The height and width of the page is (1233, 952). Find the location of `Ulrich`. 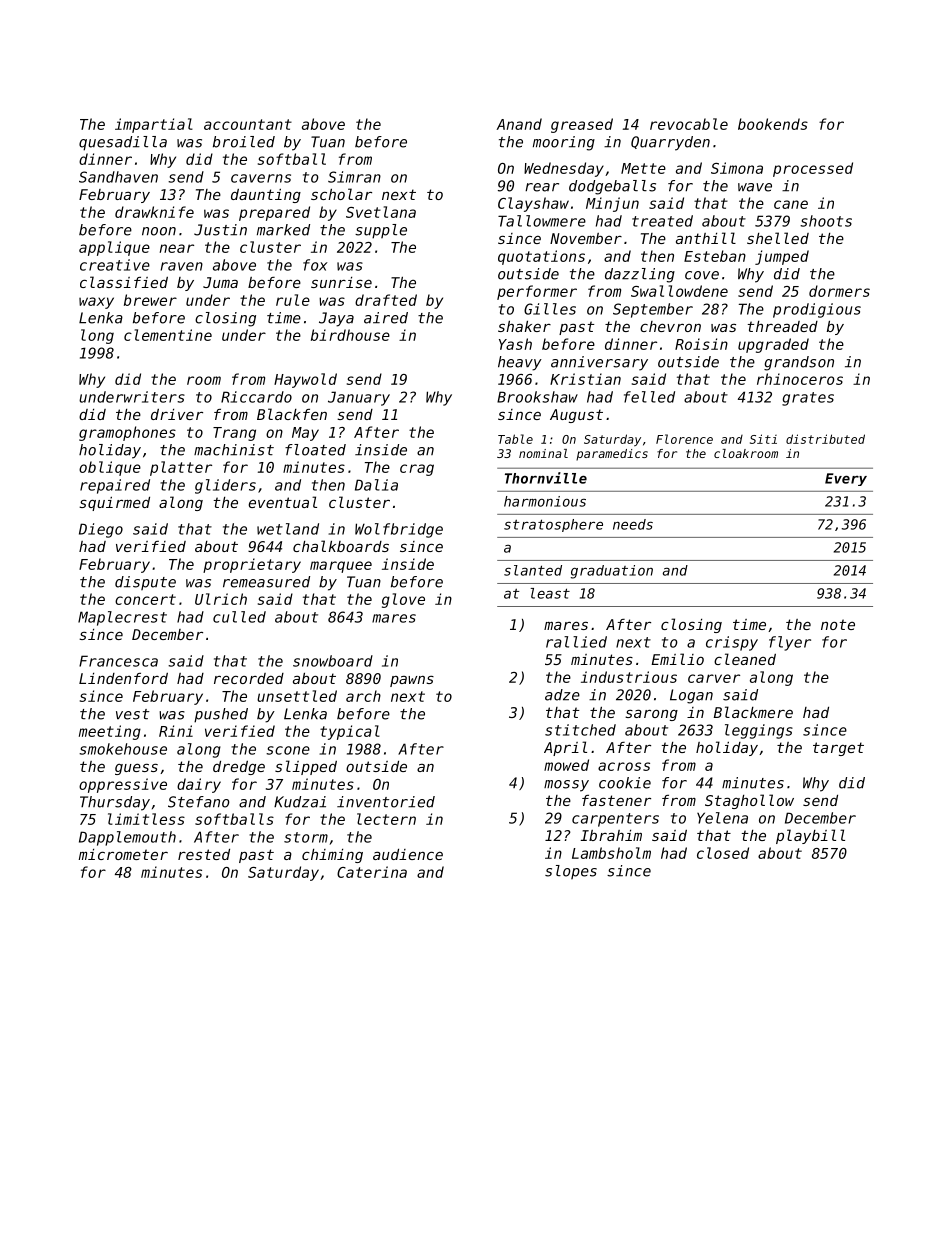

Ulrich is located at coordinates (221, 599).
